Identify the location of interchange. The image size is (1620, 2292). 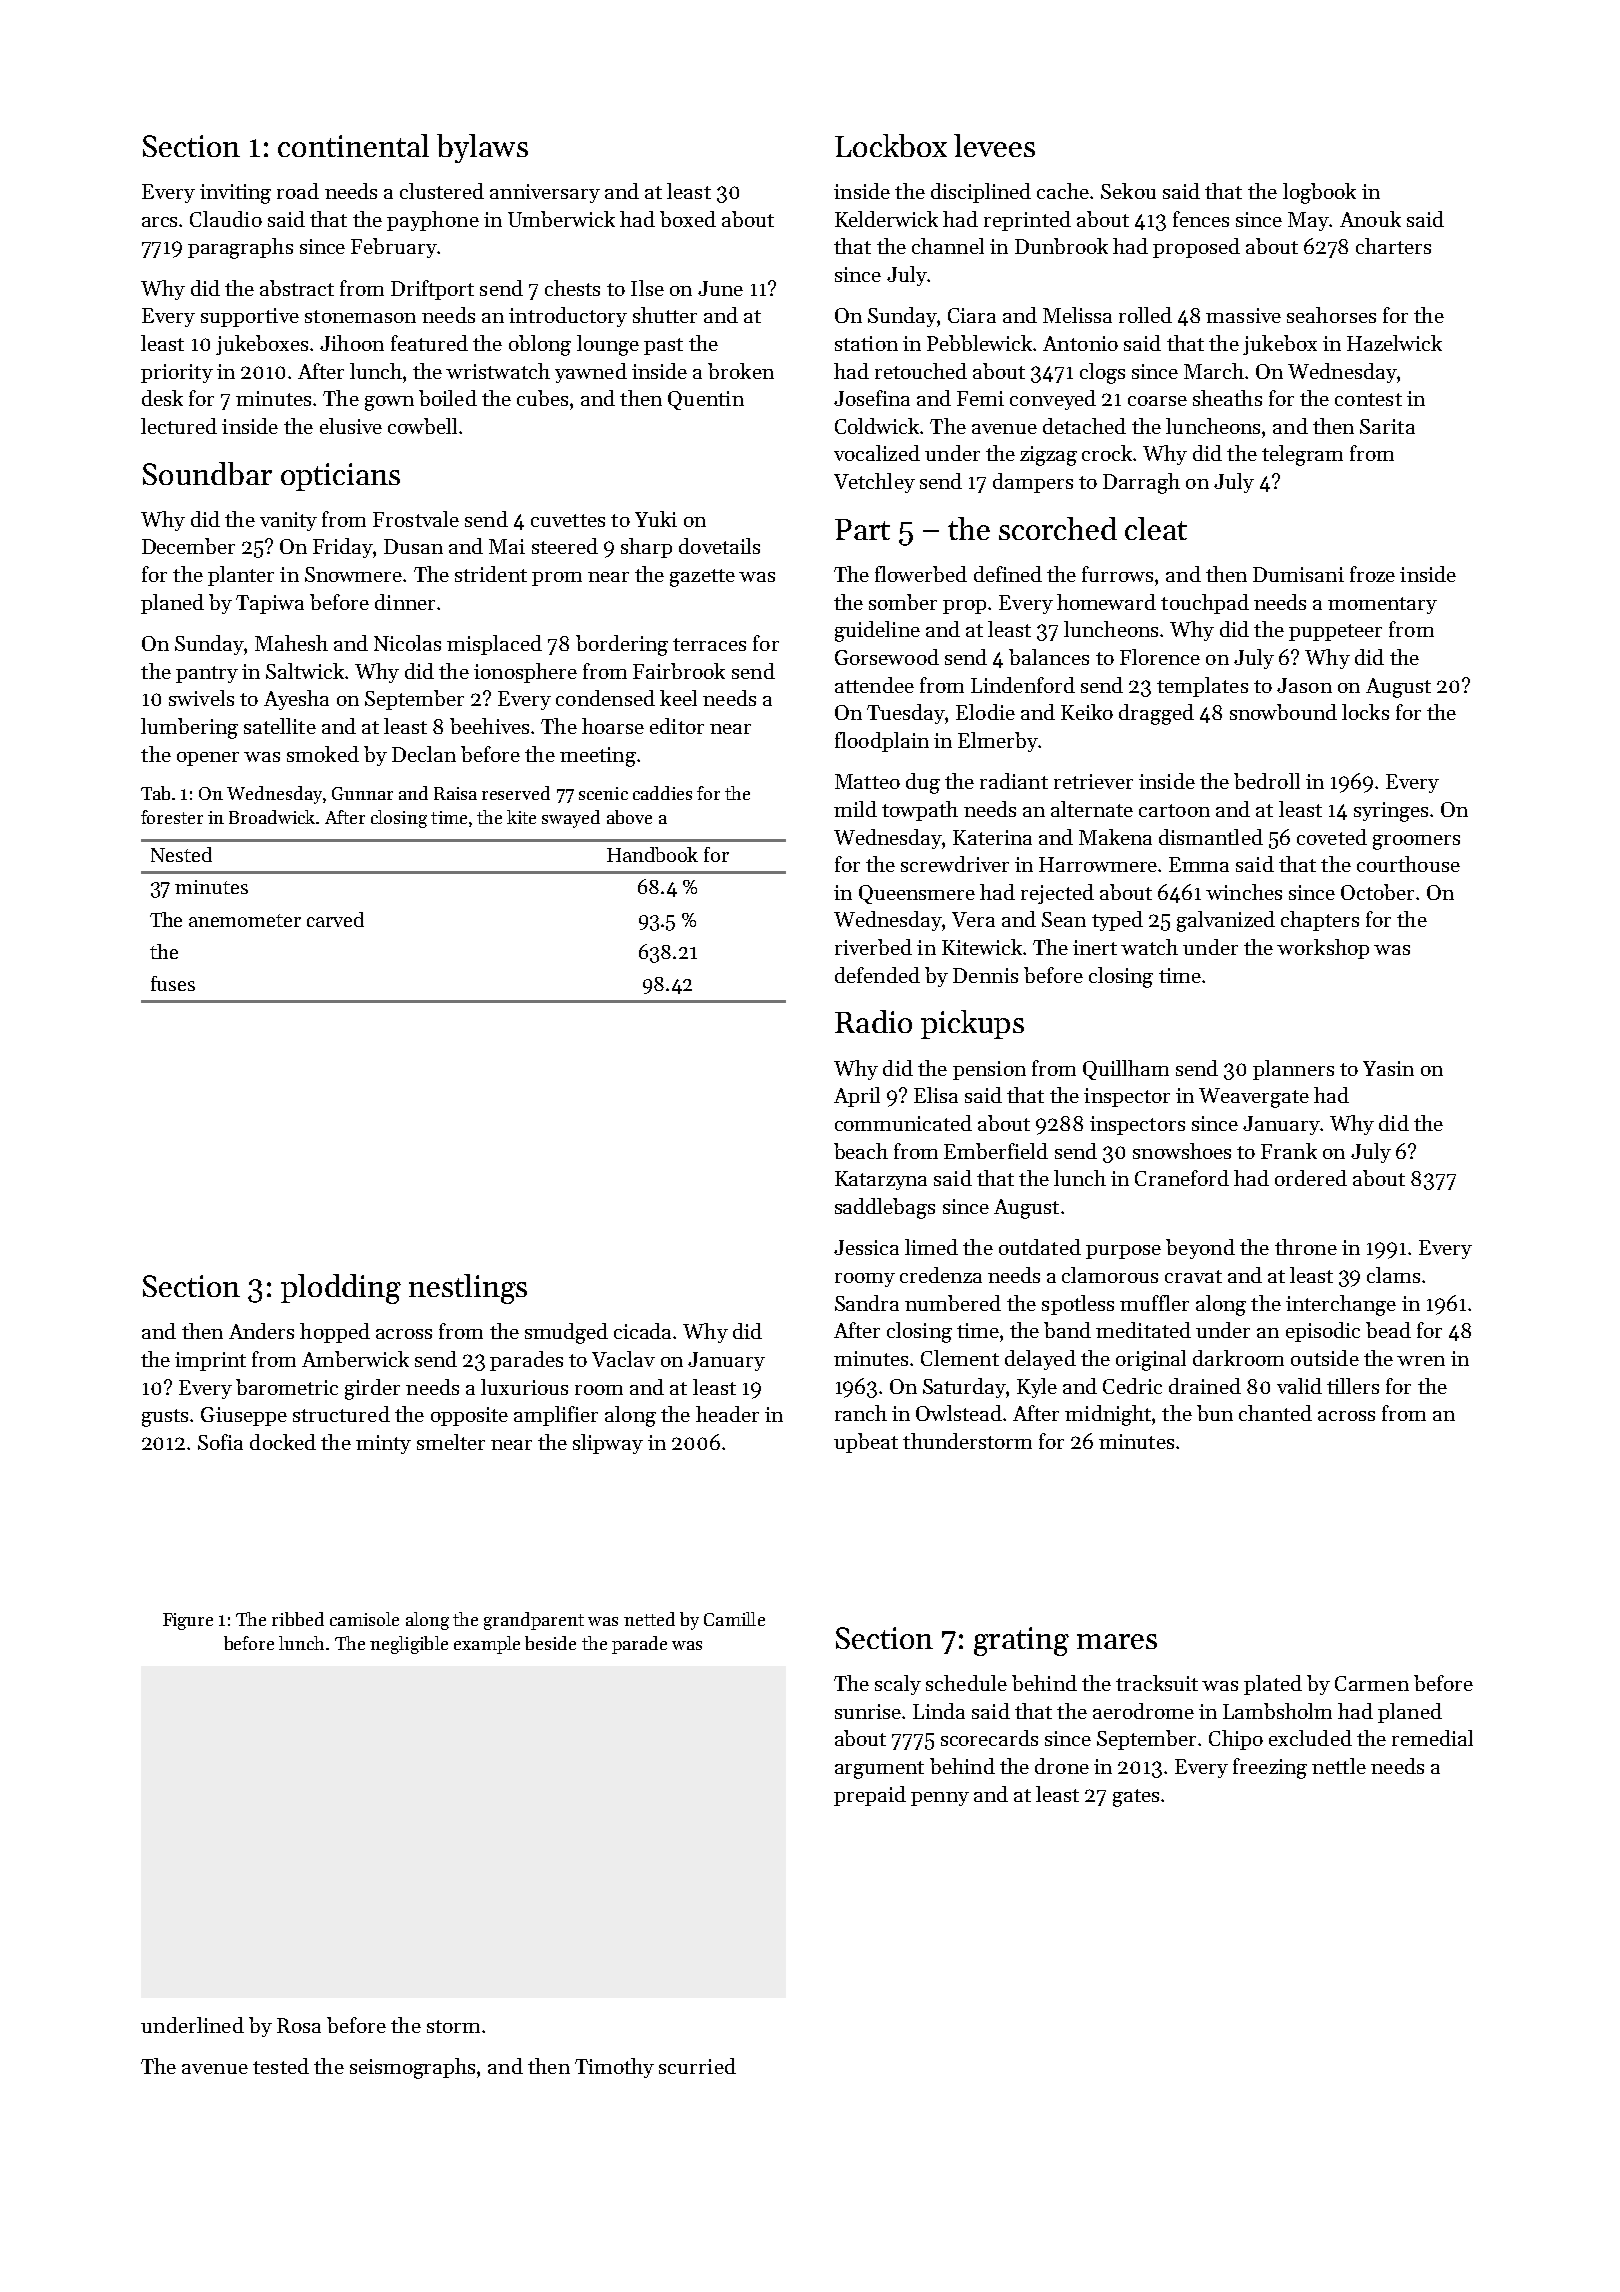
(1341, 1305).
